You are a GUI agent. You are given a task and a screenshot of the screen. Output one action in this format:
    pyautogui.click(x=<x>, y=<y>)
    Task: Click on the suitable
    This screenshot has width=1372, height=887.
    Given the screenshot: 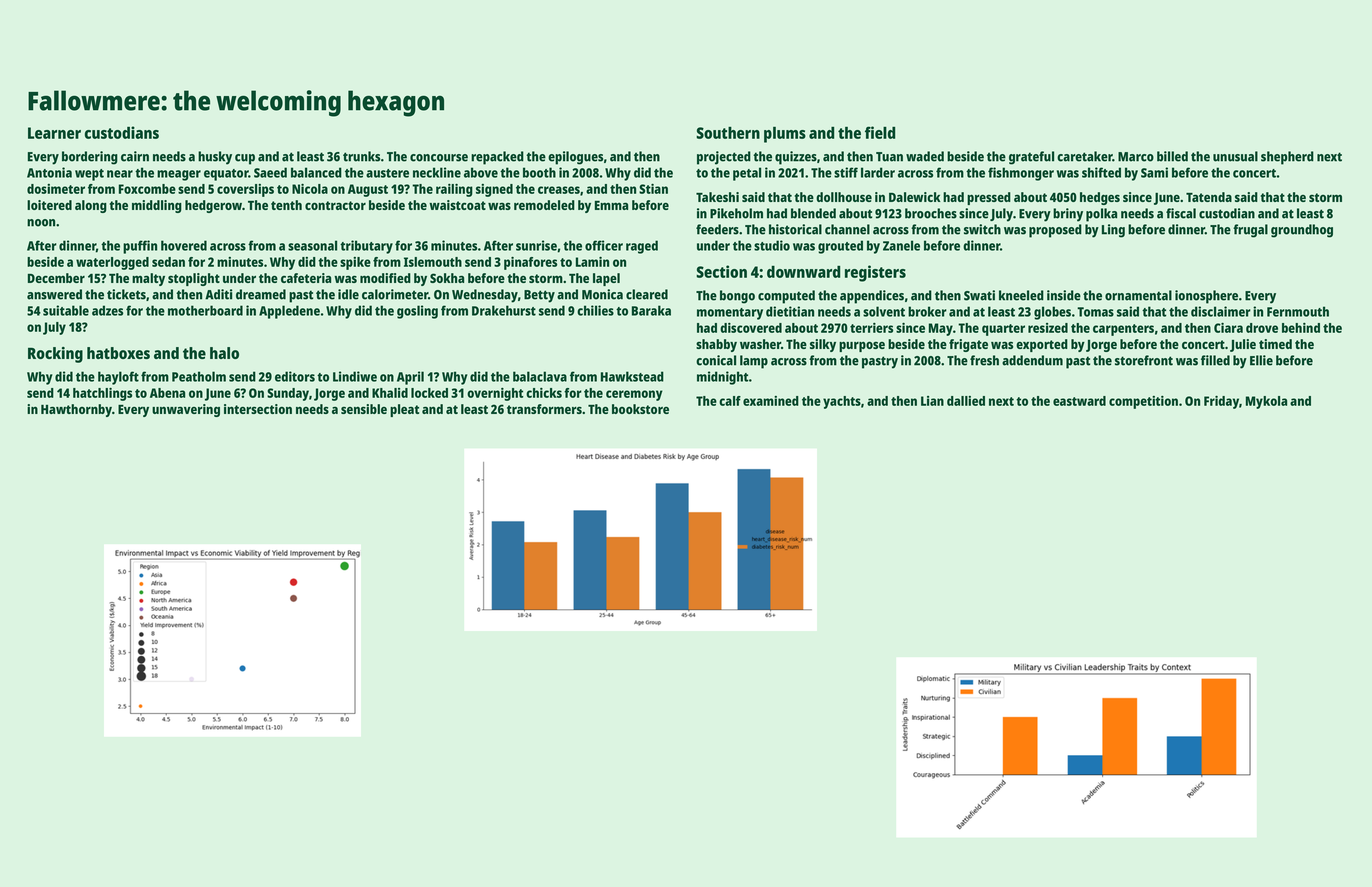 What is the action you would take?
    pyautogui.click(x=66, y=310)
